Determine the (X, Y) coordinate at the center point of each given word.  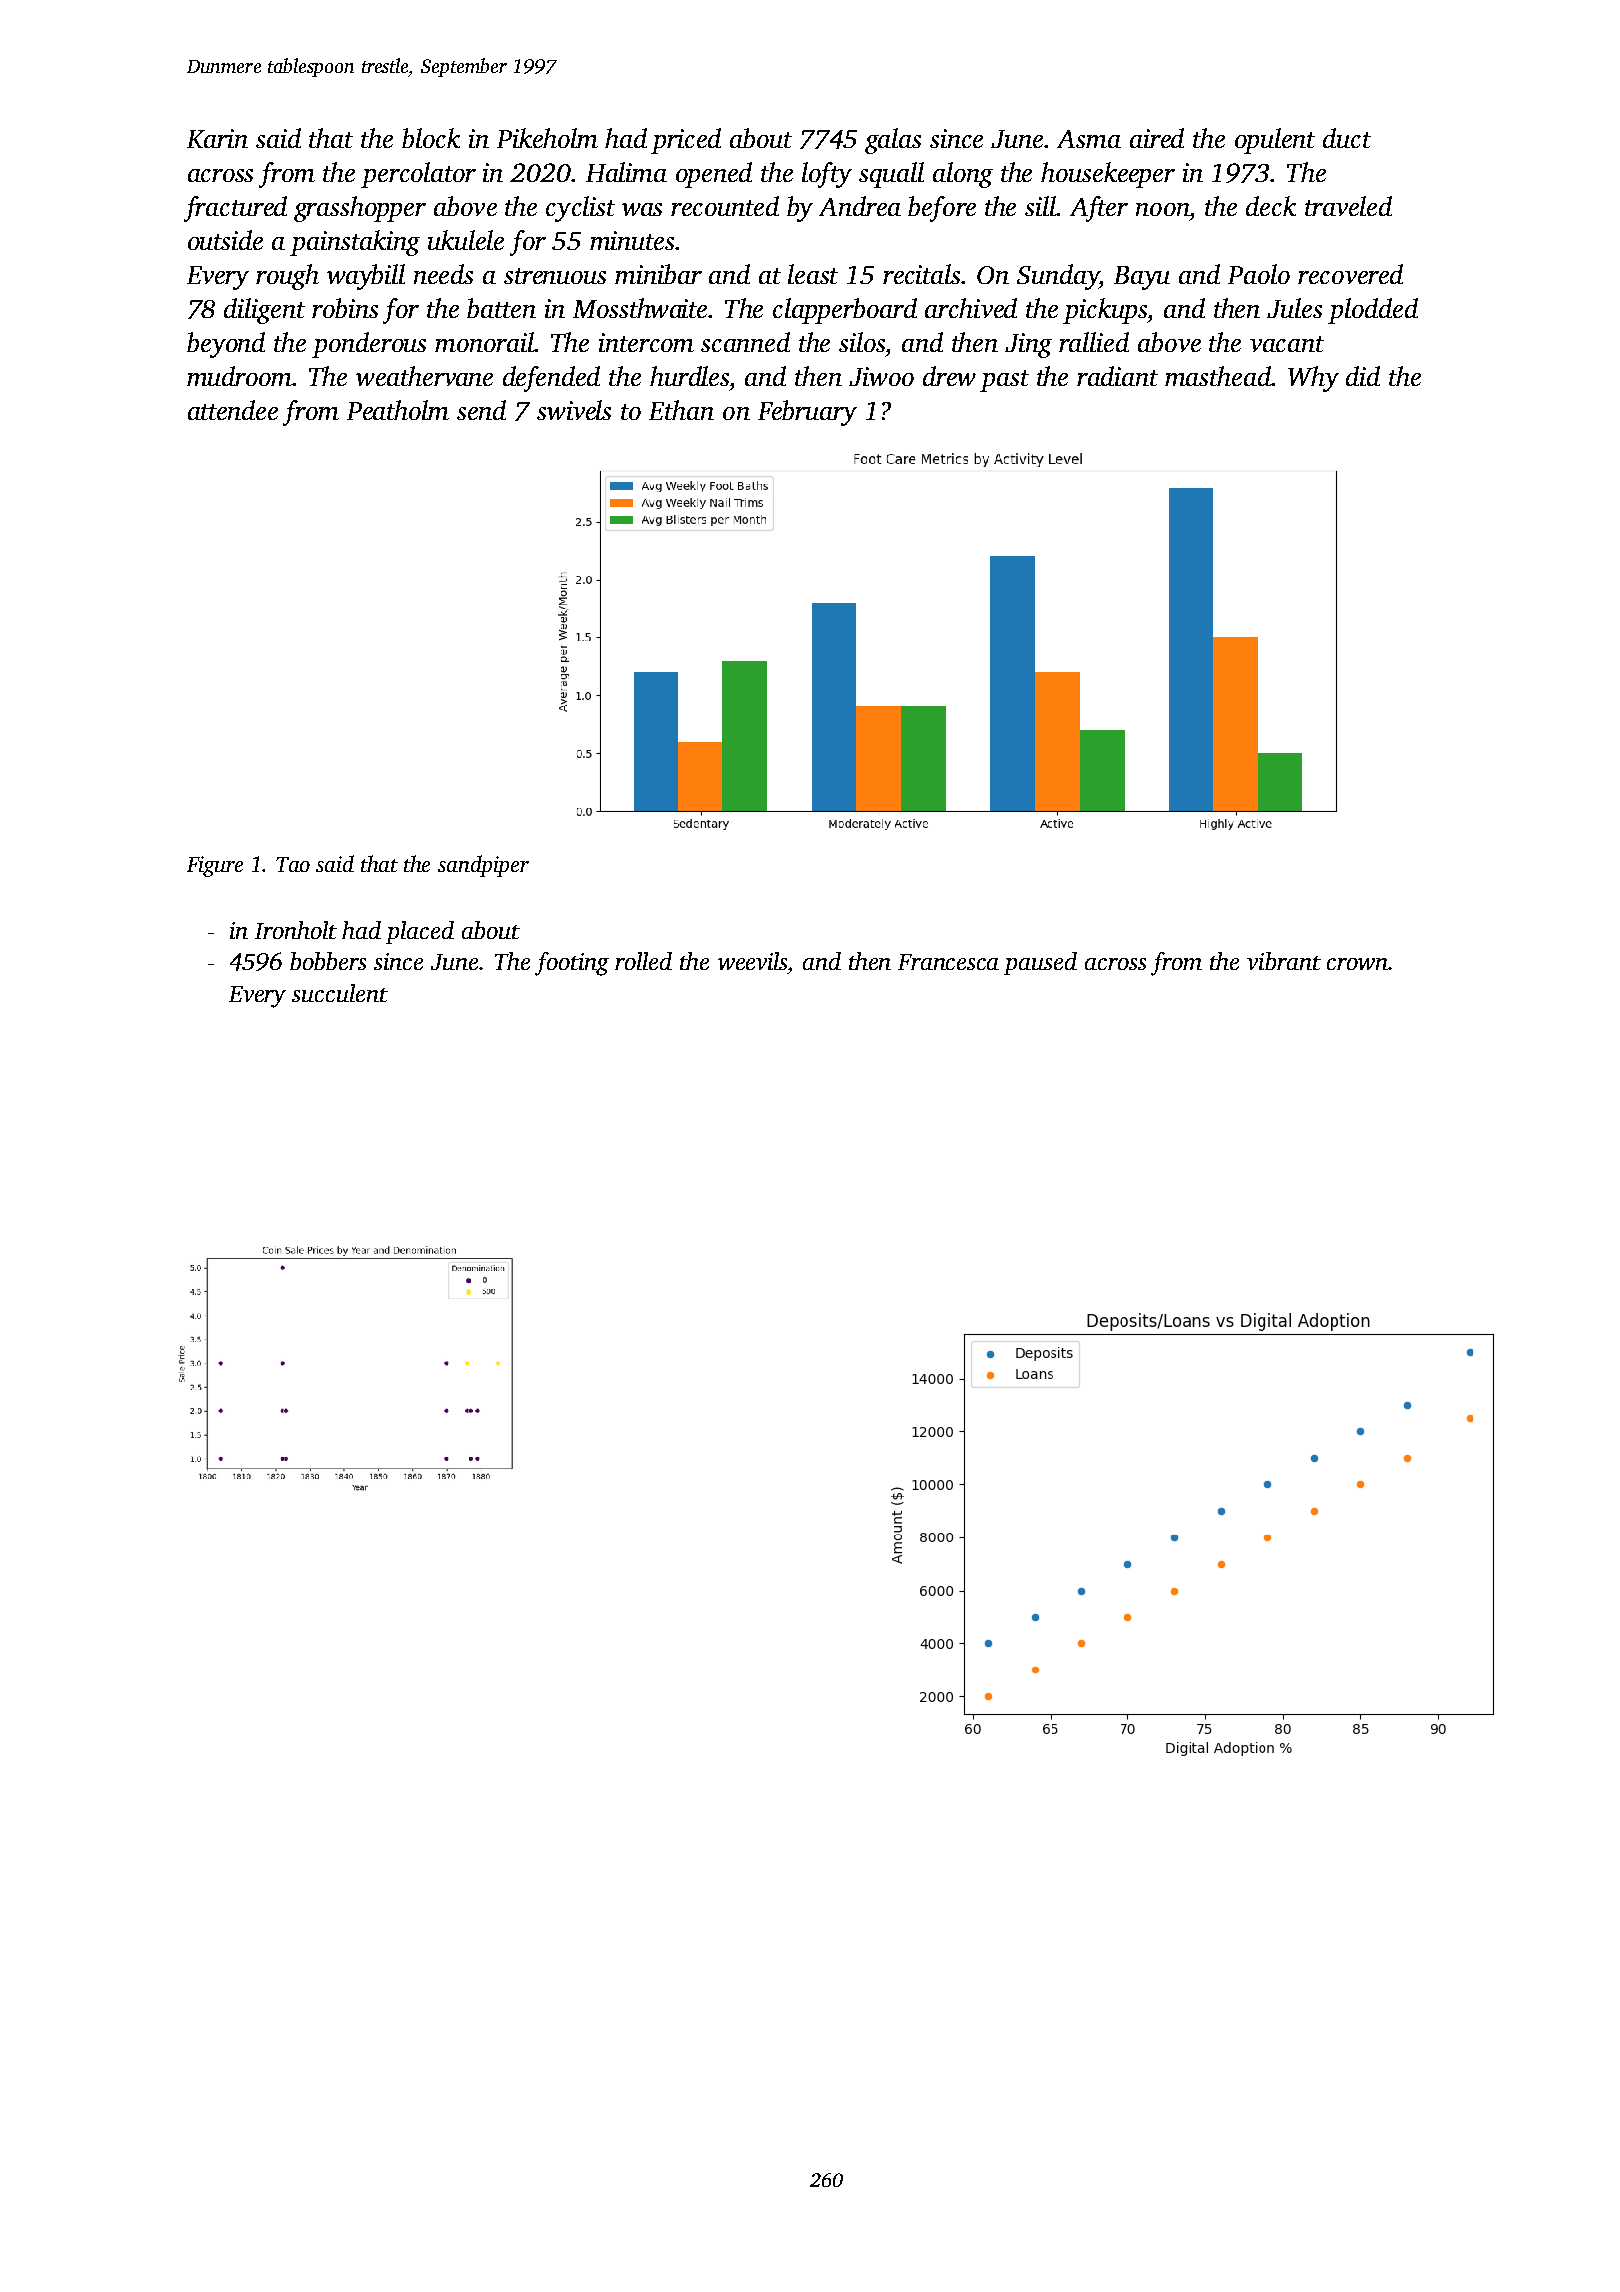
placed (420, 932)
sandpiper (483, 866)
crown (1357, 964)
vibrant (1284, 961)
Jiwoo (881, 376)
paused (1040, 963)
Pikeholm (547, 138)
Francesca (948, 962)
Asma (1089, 139)
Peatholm (398, 410)
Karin (217, 138)
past (1004, 381)
